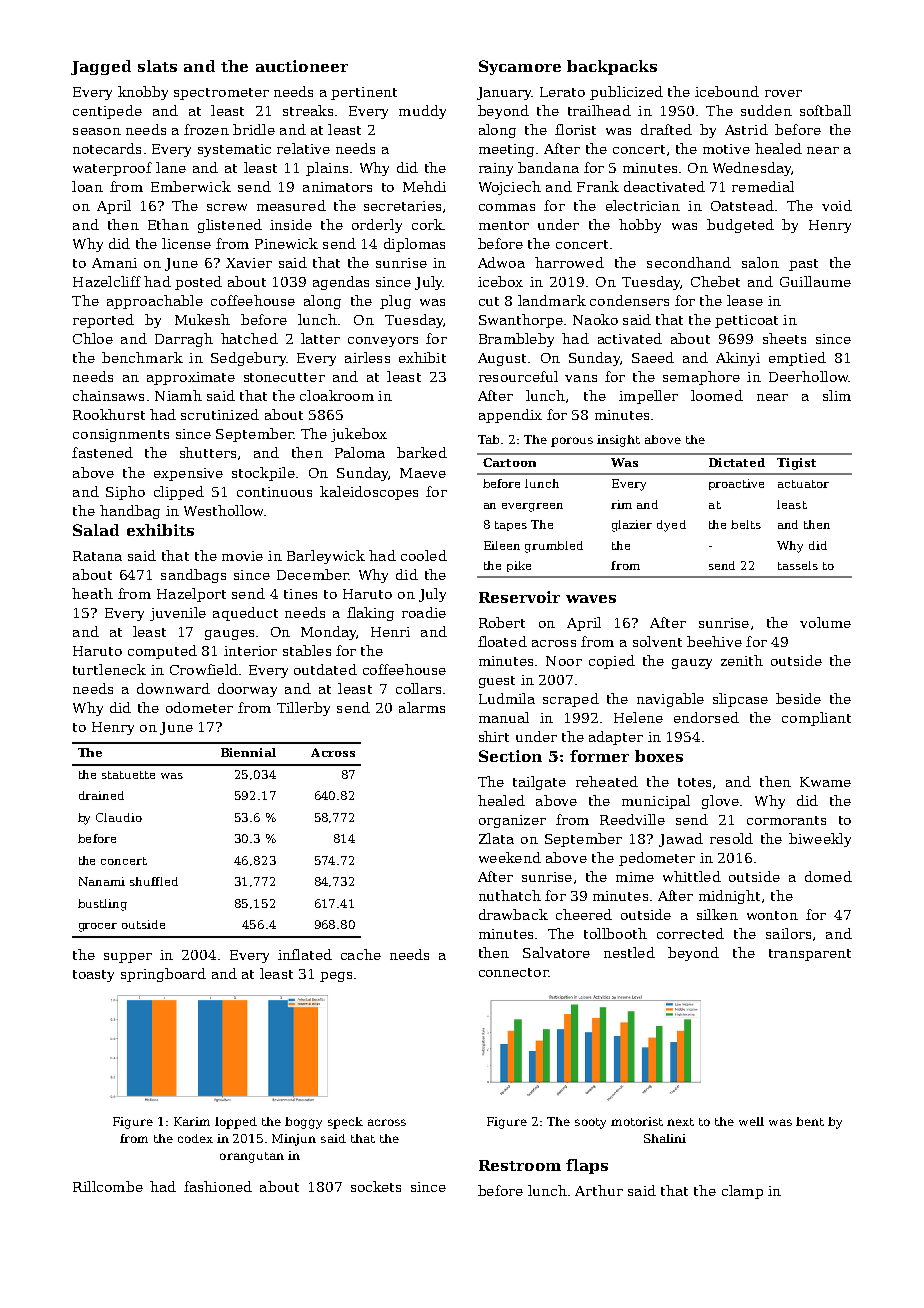  Describe the element at coordinates (92, 593) in the page. I see `heath` at that location.
